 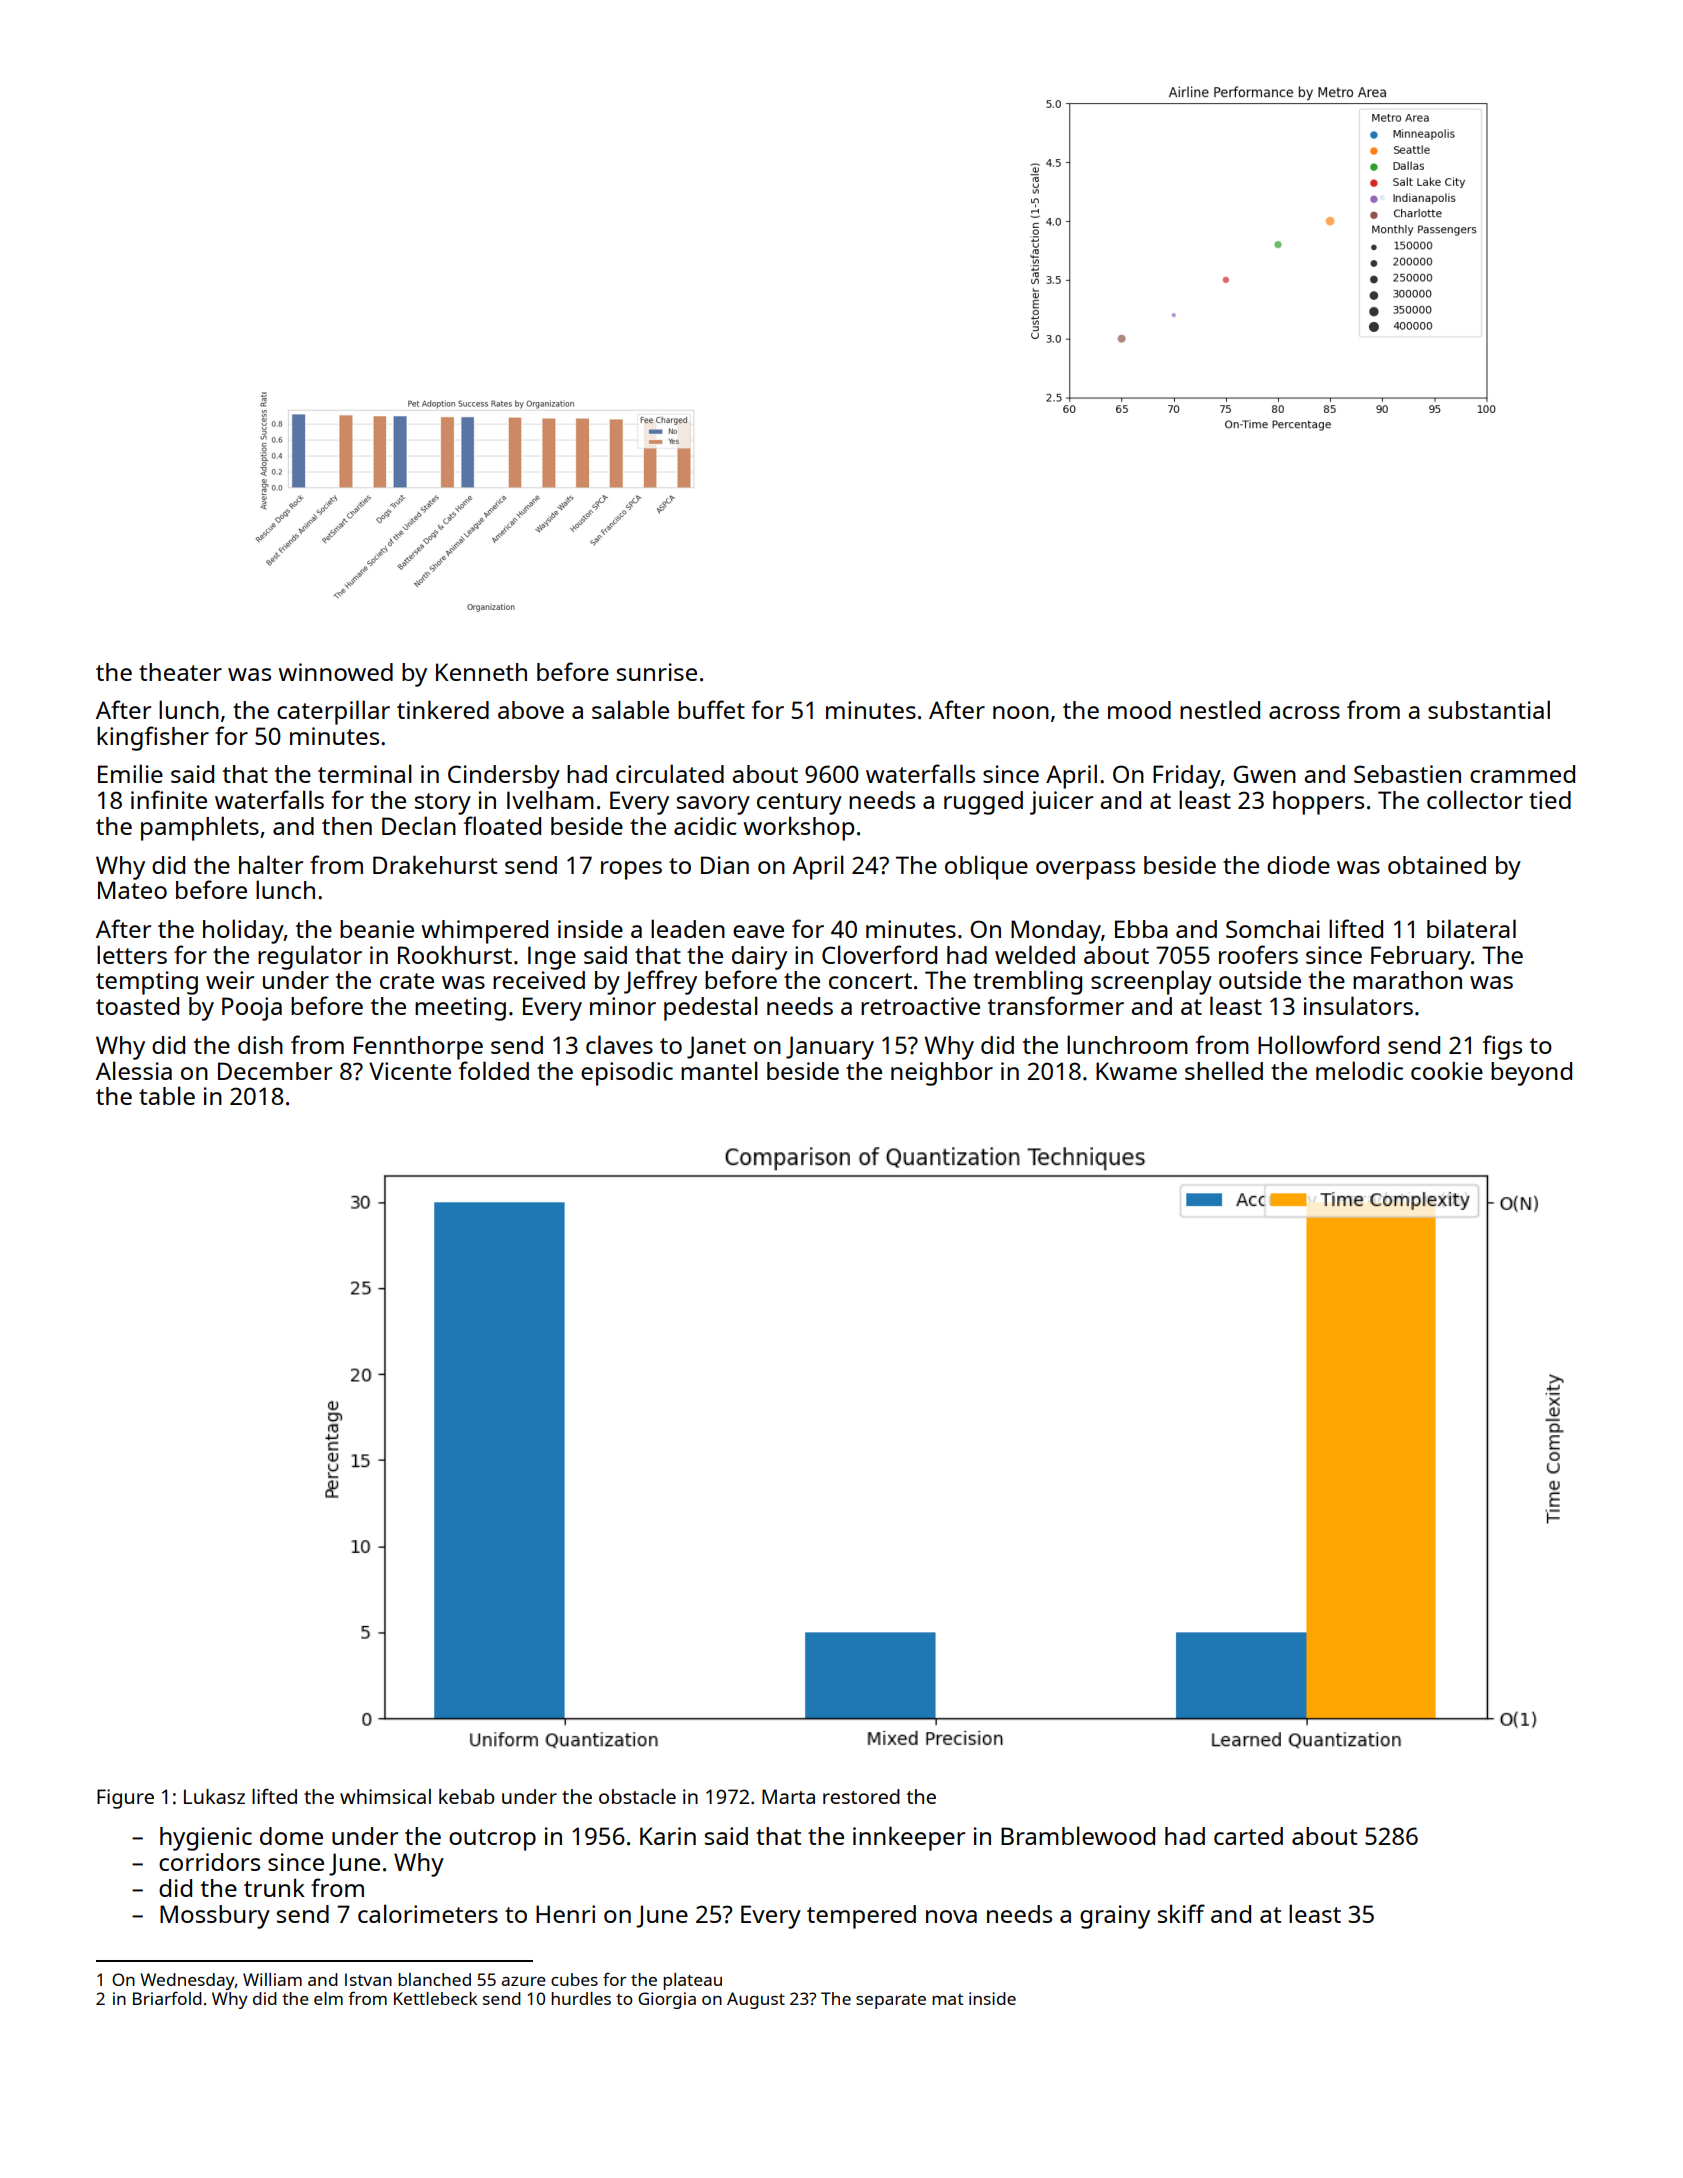 What do you see at coordinates (1181, 1913) in the screenshot?
I see `skiff` at bounding box center [1181, 1913].
